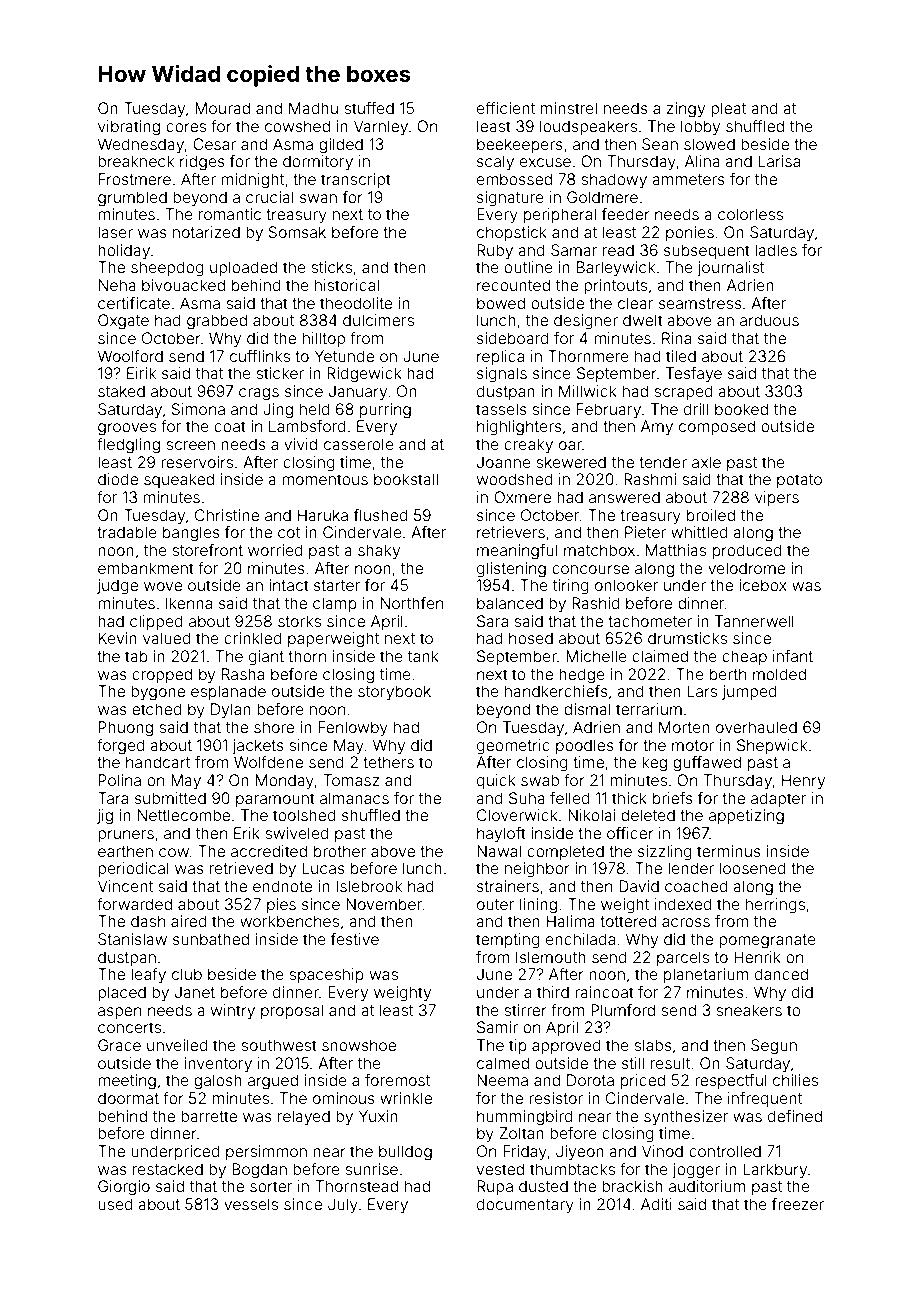 This document has width=924, height=1308. I want to click on argued, so click(273, 1082).
